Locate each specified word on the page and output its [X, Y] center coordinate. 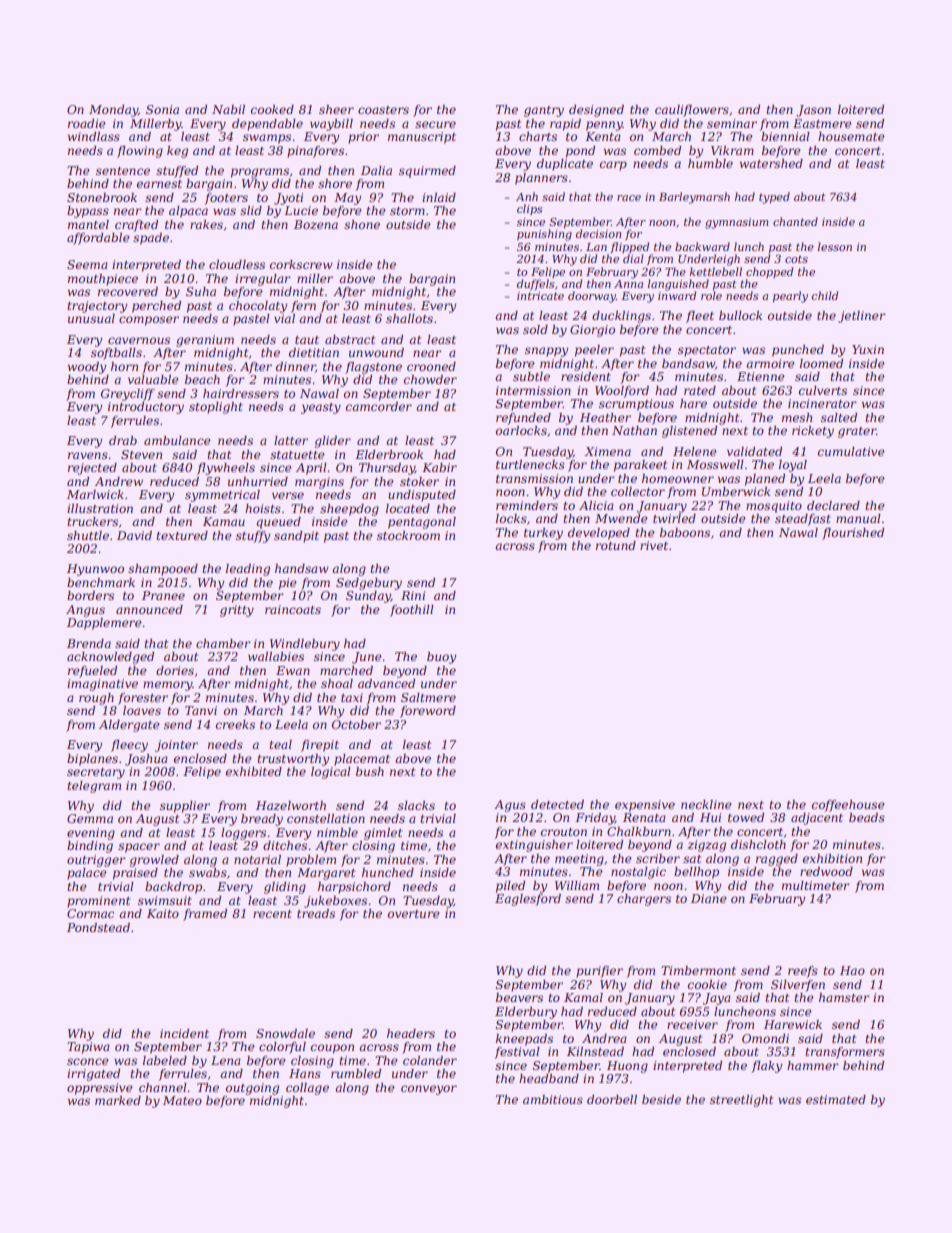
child [825, 295]
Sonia [162, 109]
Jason [813, 111]
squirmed [427, 172]
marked [118, 1100]
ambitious [553, 1099]
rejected [92, 469]
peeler [594, 351]
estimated [836, 1099]
